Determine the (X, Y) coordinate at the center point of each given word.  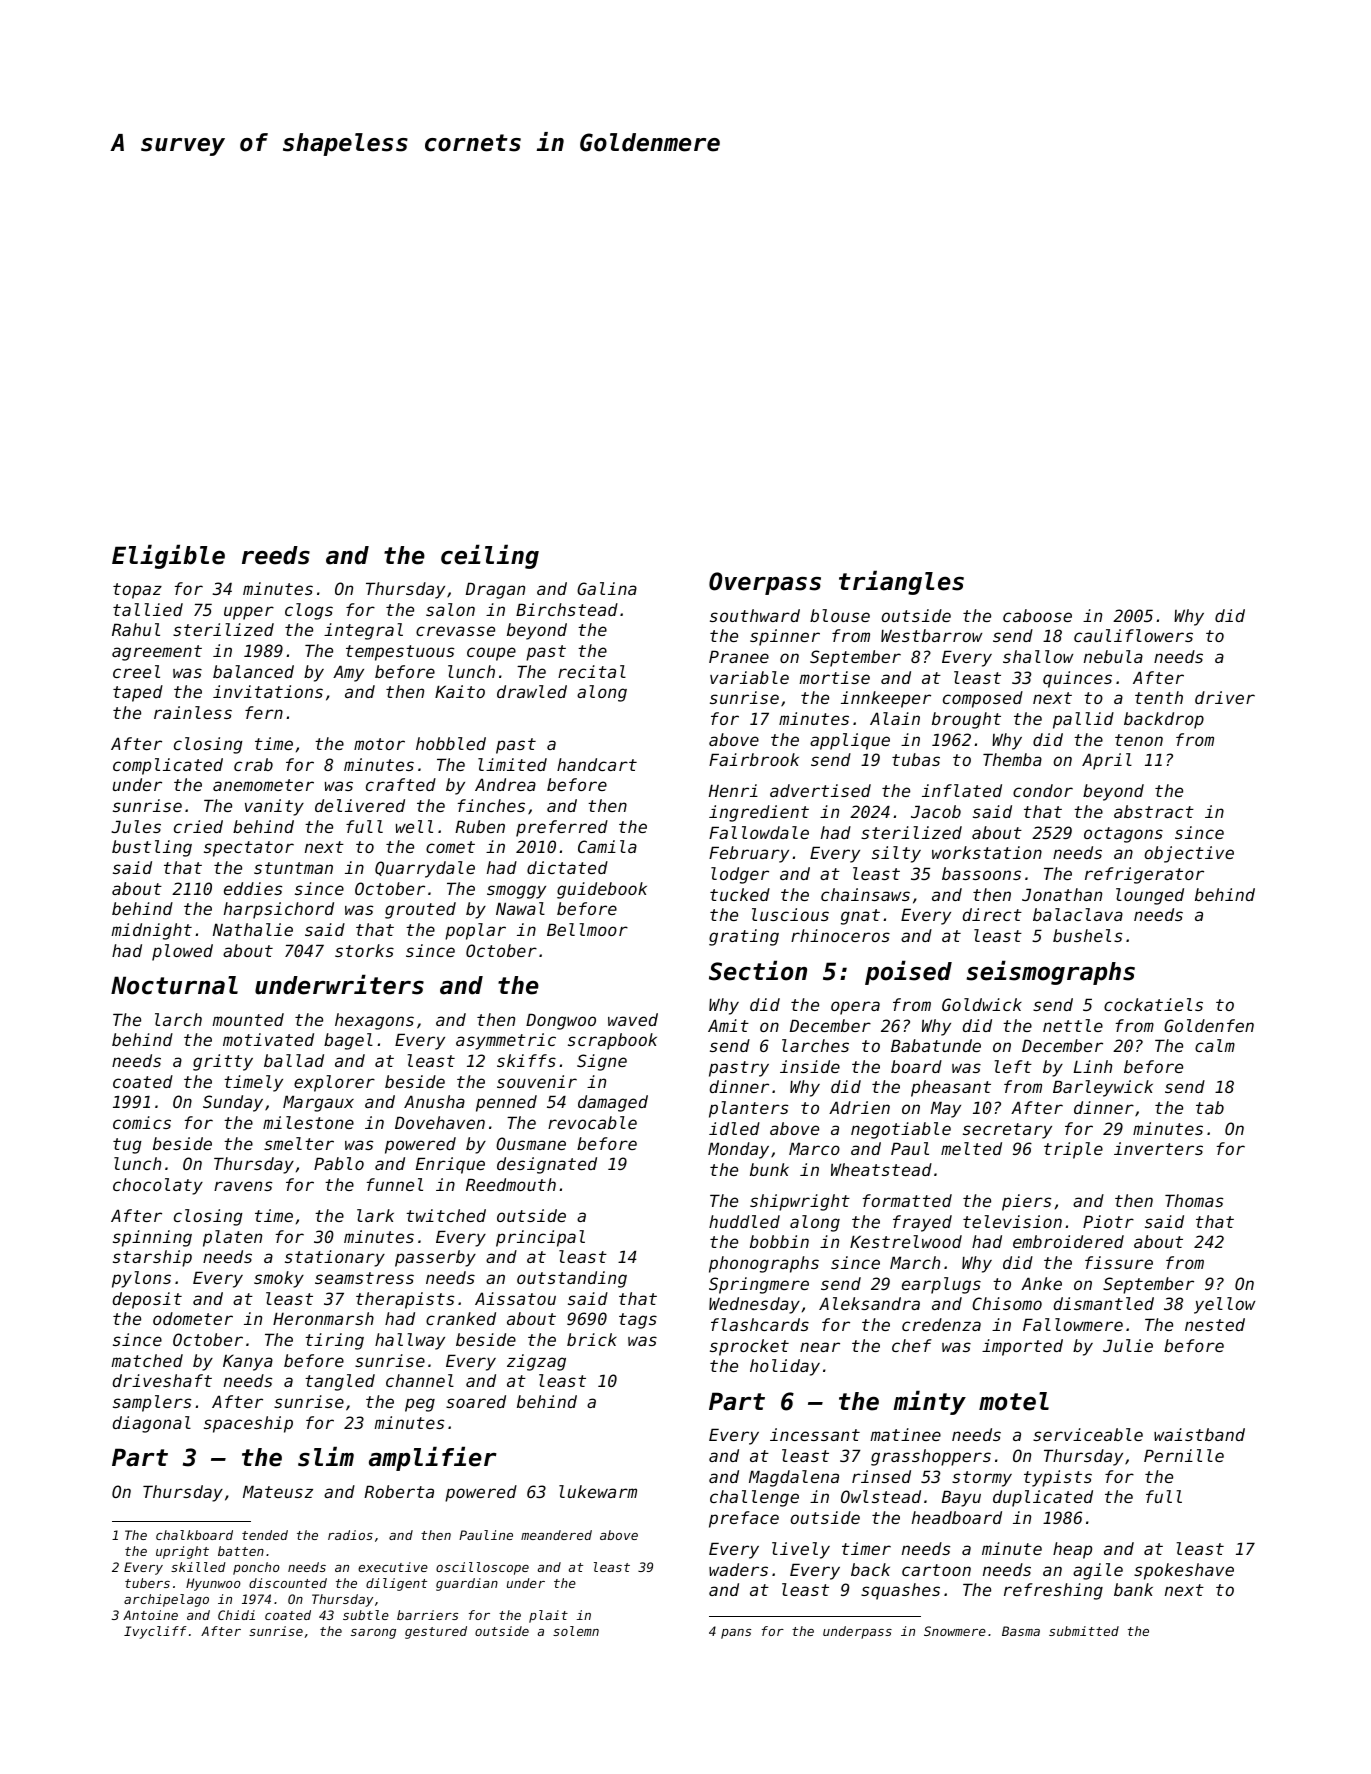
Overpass (765, 583)
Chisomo (1007, 1303)
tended (265, 1535)
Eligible (168, 556)
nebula (1113, 656)
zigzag (536, 1362)
